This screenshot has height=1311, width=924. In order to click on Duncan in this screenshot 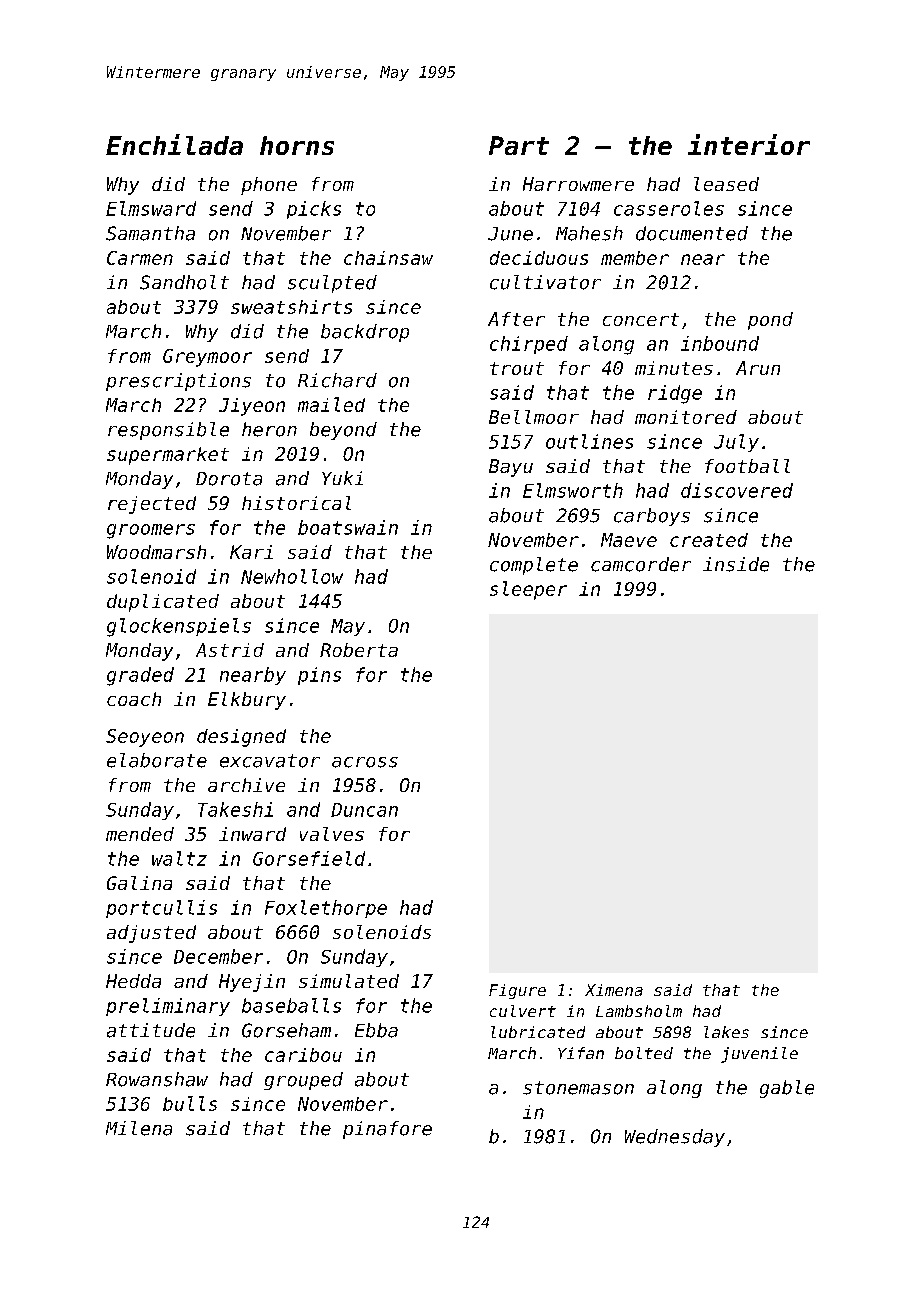, I will do `click(364, 810)`.
